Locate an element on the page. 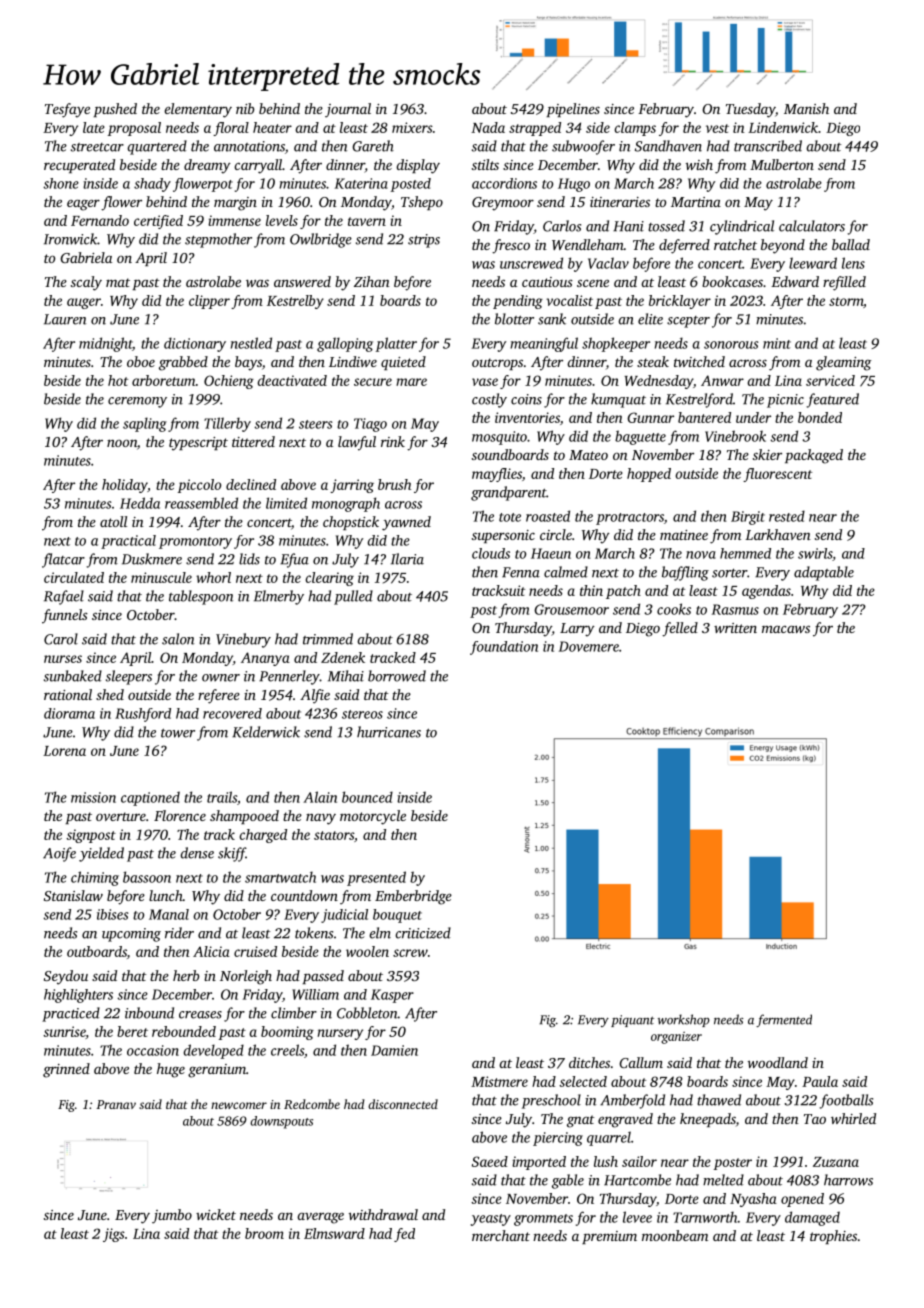 The width and height of the document is (924, 1308). pipelines is located at coordinates (573, 110).
